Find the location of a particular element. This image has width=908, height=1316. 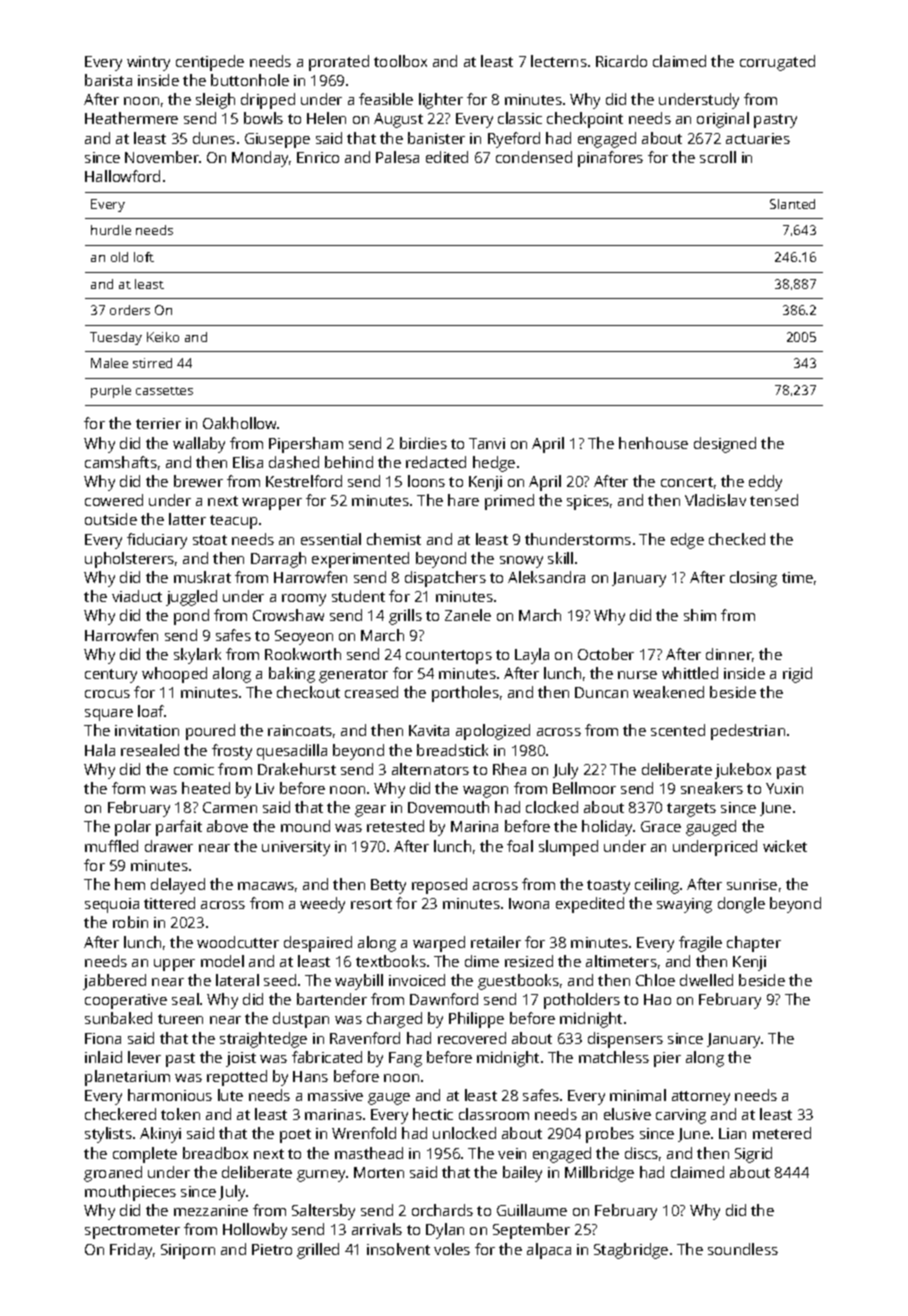

muffled is located at coordinates (111, 846).
